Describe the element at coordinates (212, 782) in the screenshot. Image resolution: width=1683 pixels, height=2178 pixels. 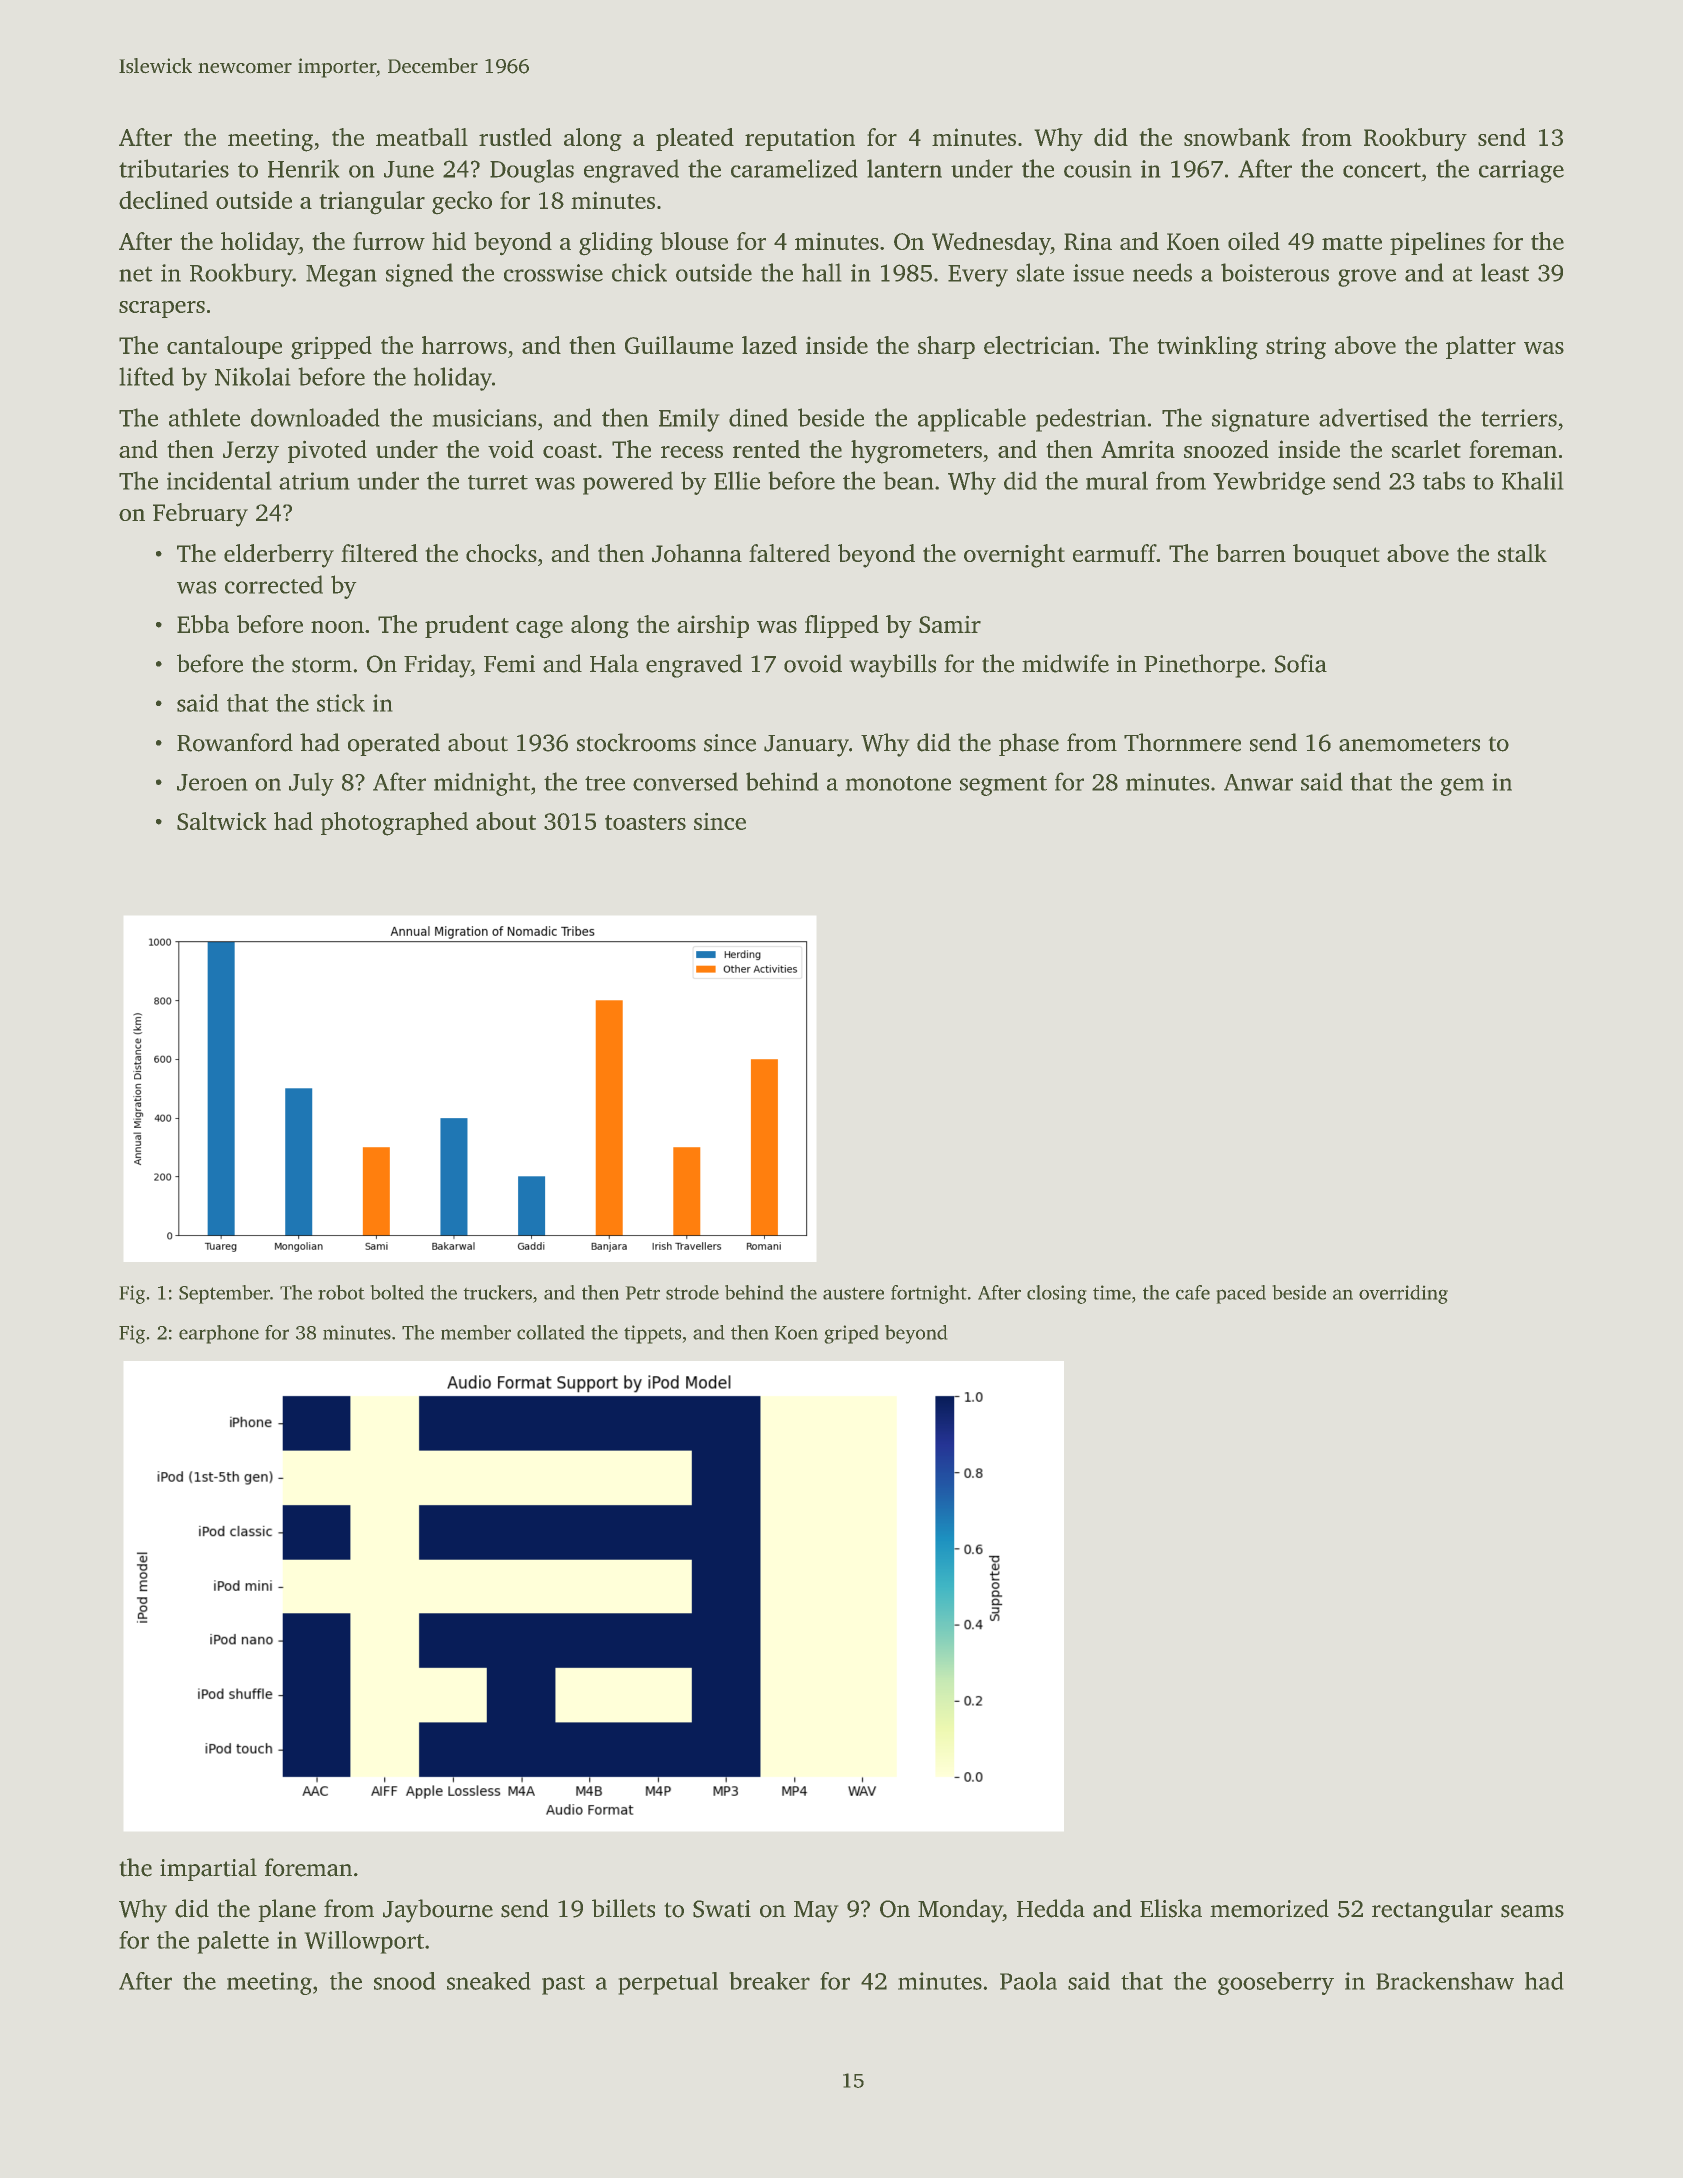
I see `Jeroen` at that location.
